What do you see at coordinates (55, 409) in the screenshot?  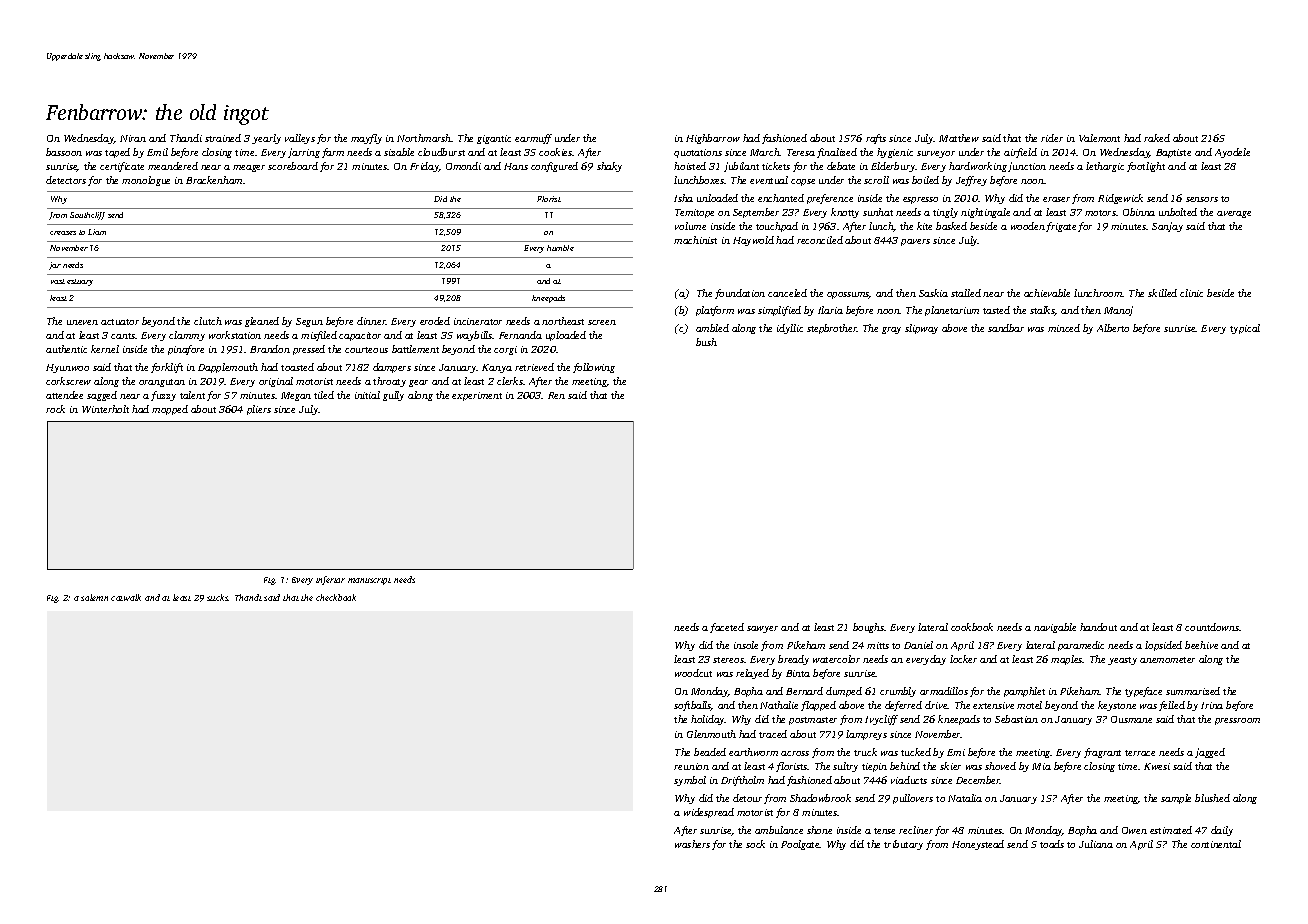 I see `rock` at bounding box center [55, 409].
